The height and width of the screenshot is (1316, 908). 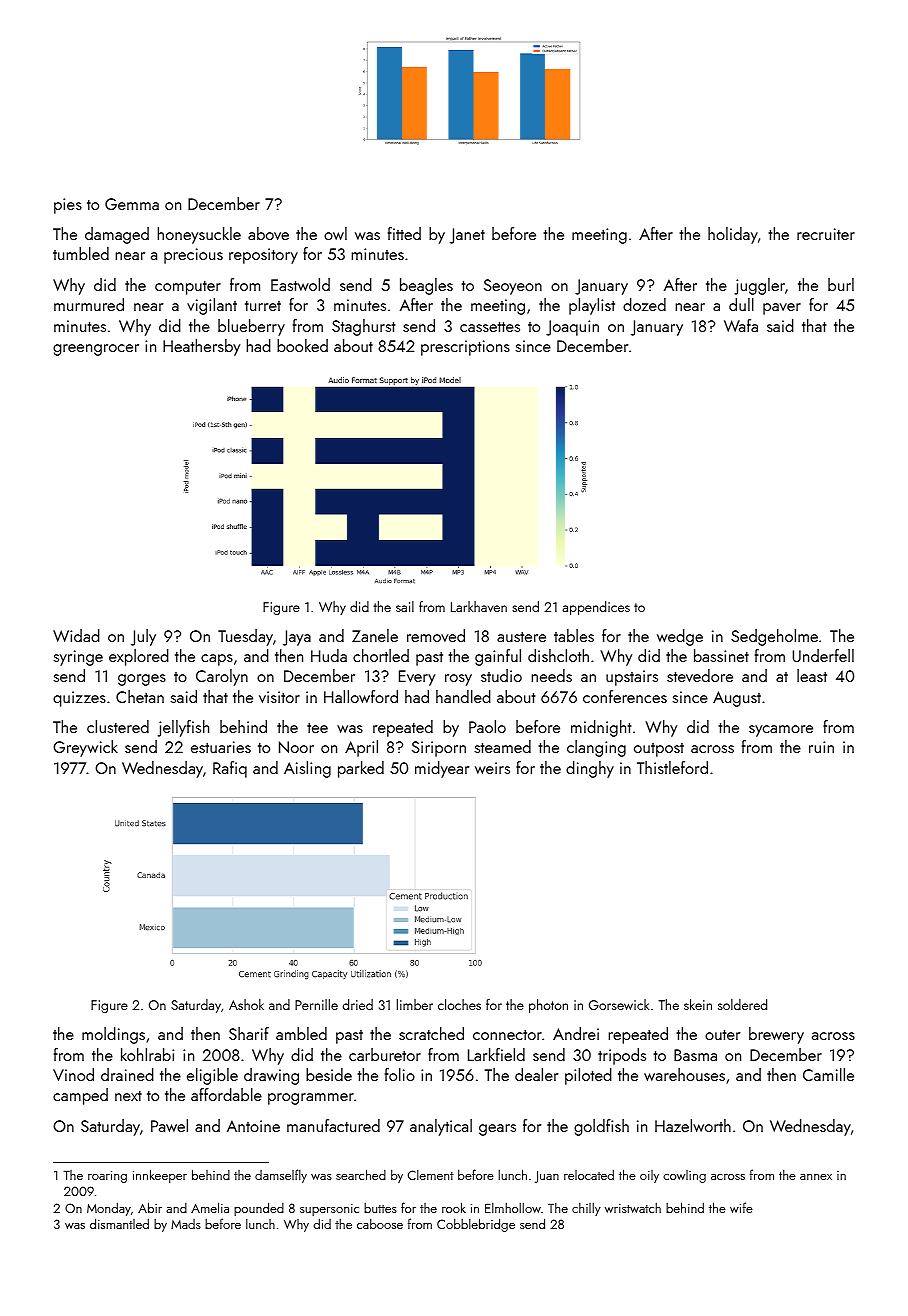 What do you see at coordinates (572, 328) in the screenshot?
I see `Joaquin` at bounding box center [572, 328].
